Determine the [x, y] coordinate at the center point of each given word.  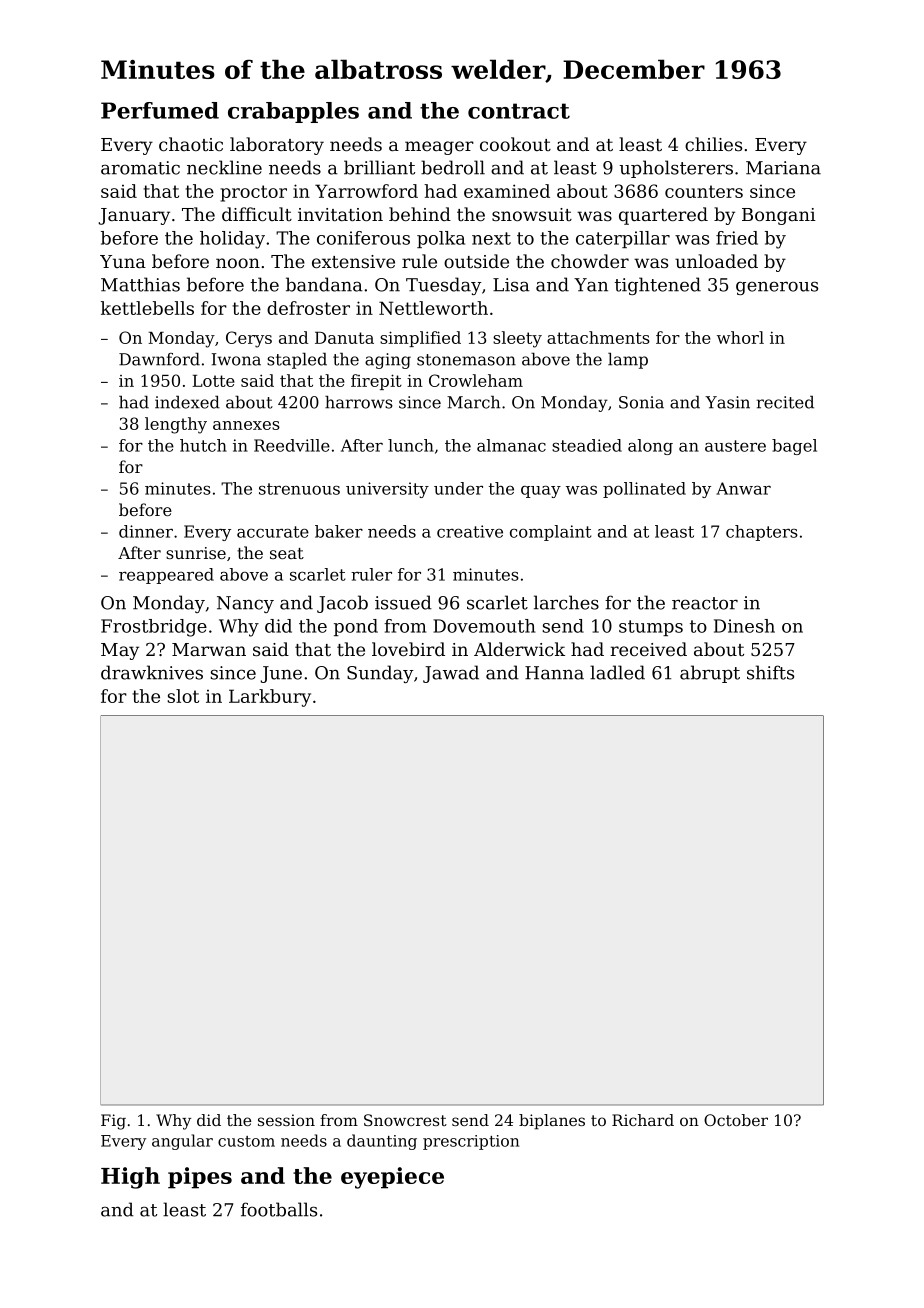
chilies [713, 144]
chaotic [191, 144]
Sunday [380, 674]
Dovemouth [484, 626]
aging [388, 361]
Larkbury [270, 698]
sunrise [196, 553]
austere [735, 446]
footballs [279, 1209]
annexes [246, 425]
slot [183, 696]
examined [507, 191]
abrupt [710, 674]
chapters [762, 533]
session [286, 1120]
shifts [770, 672]
